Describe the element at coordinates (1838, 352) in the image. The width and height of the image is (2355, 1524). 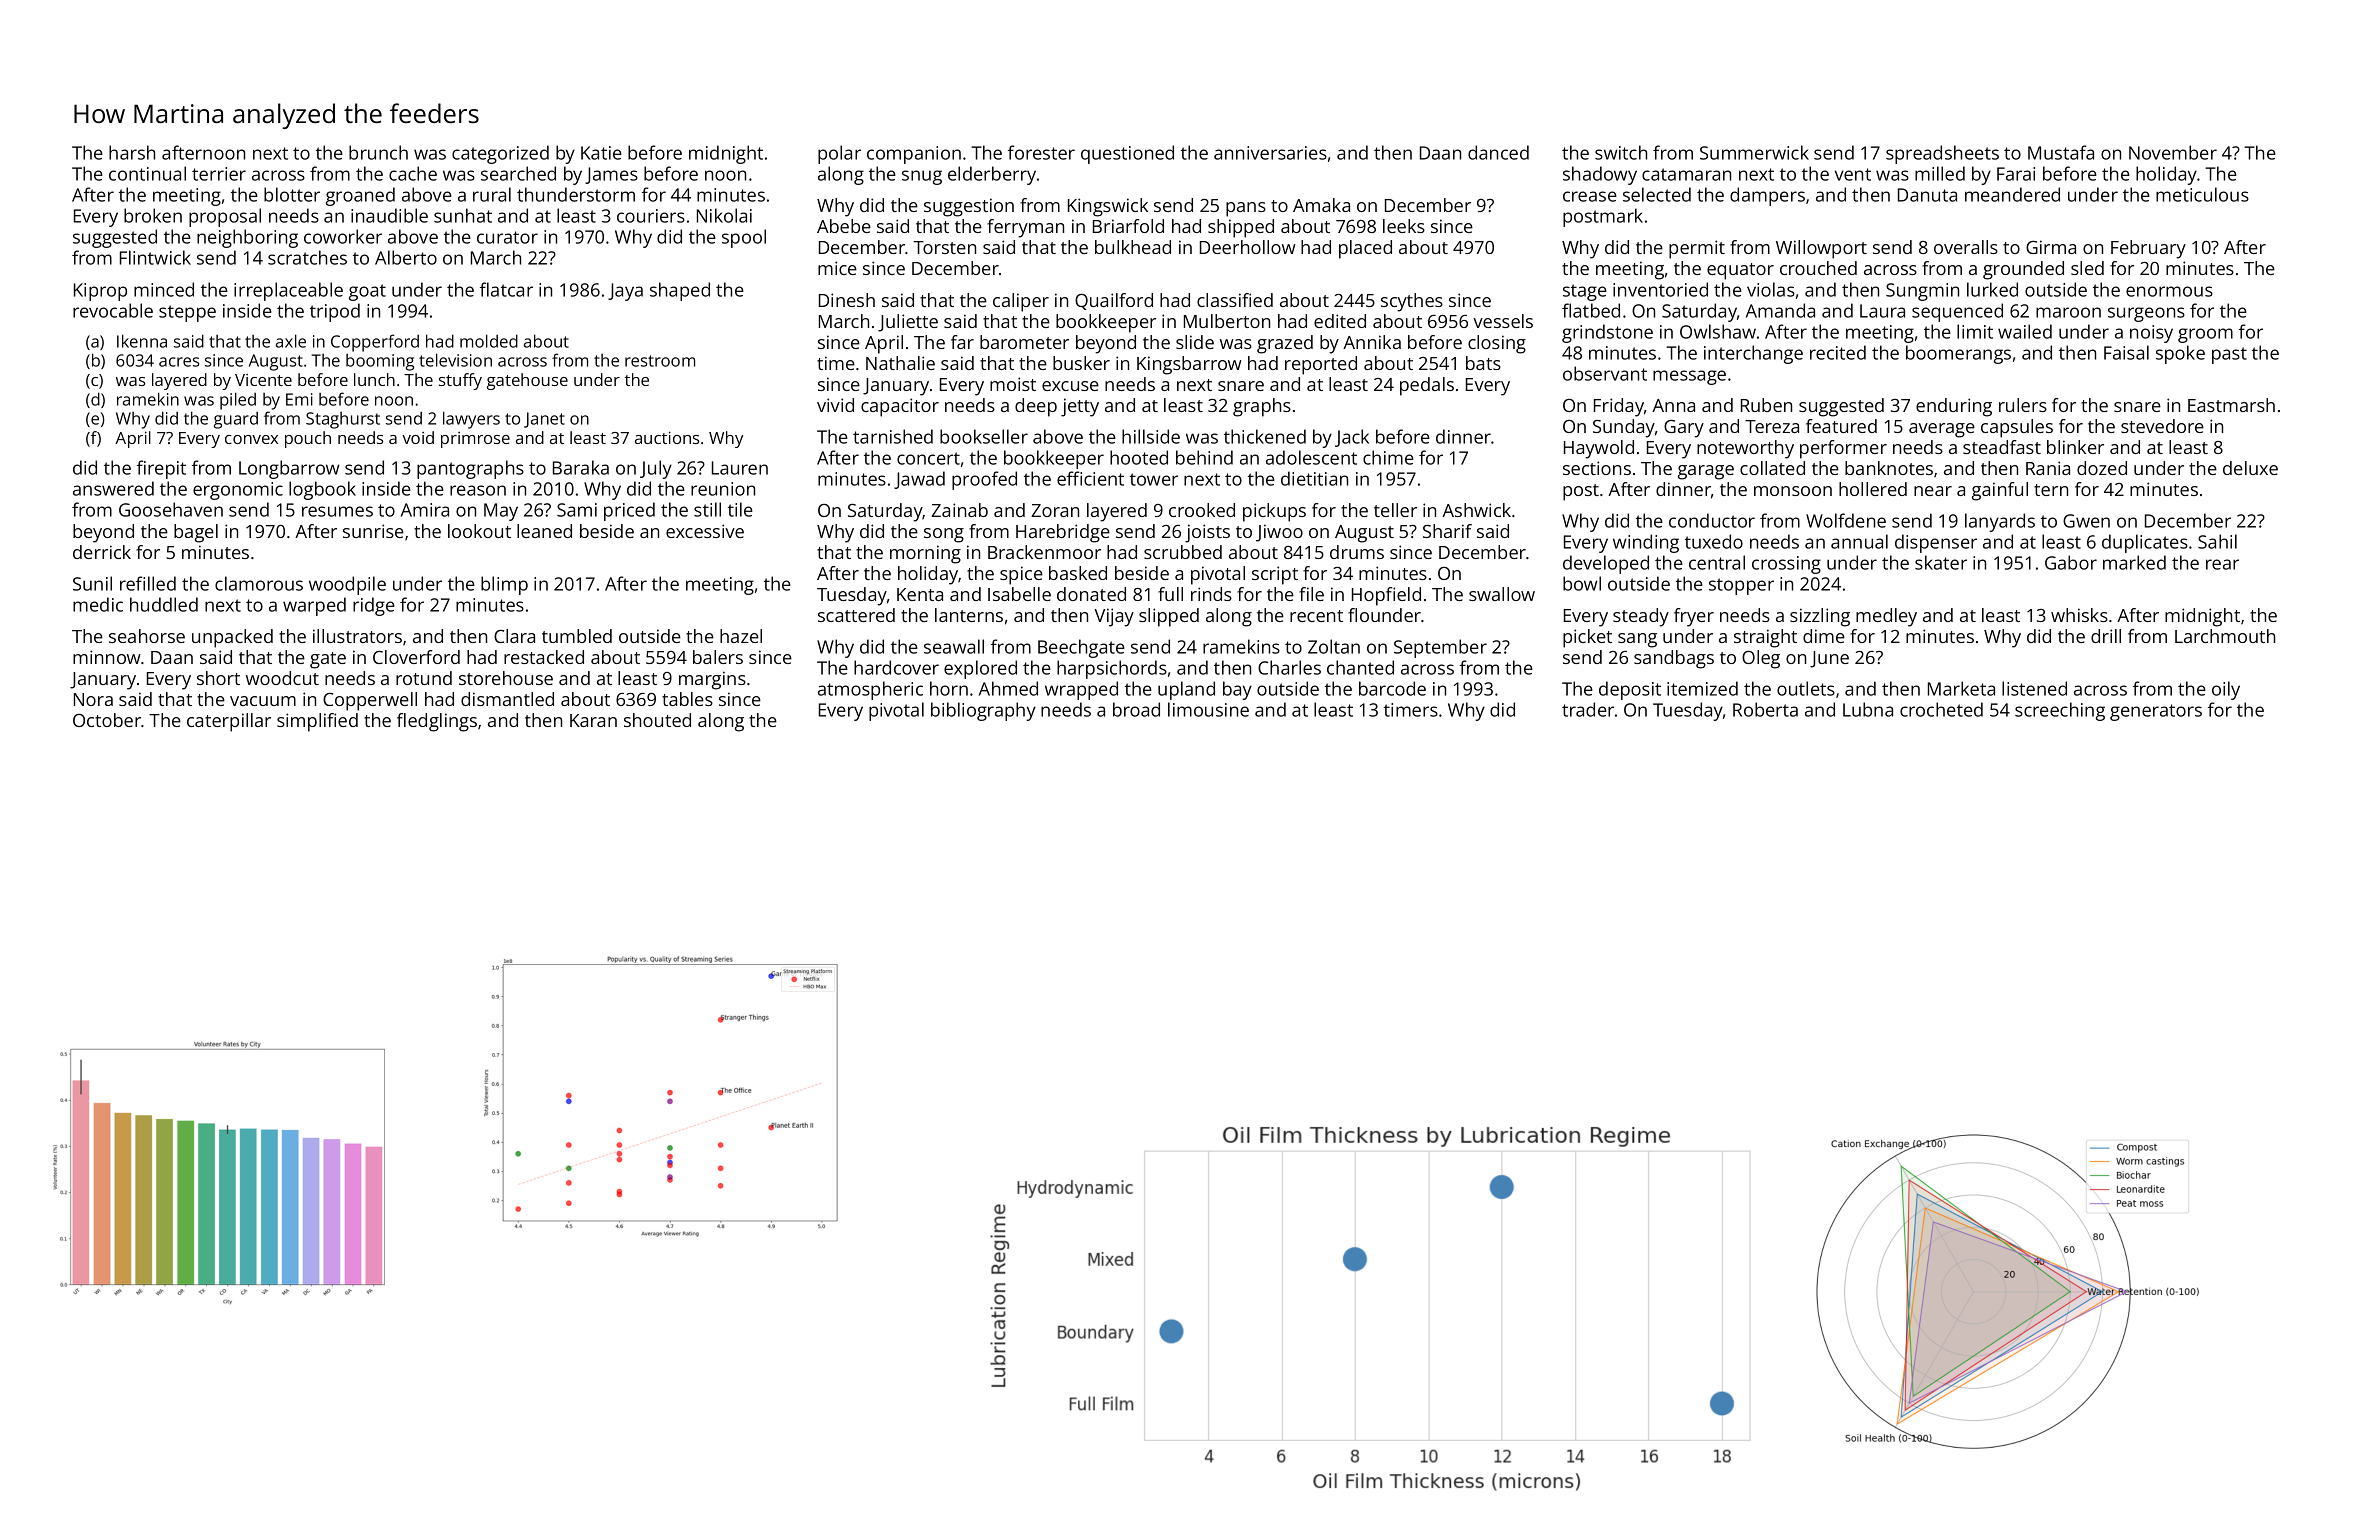
I see `recited` at that location.
